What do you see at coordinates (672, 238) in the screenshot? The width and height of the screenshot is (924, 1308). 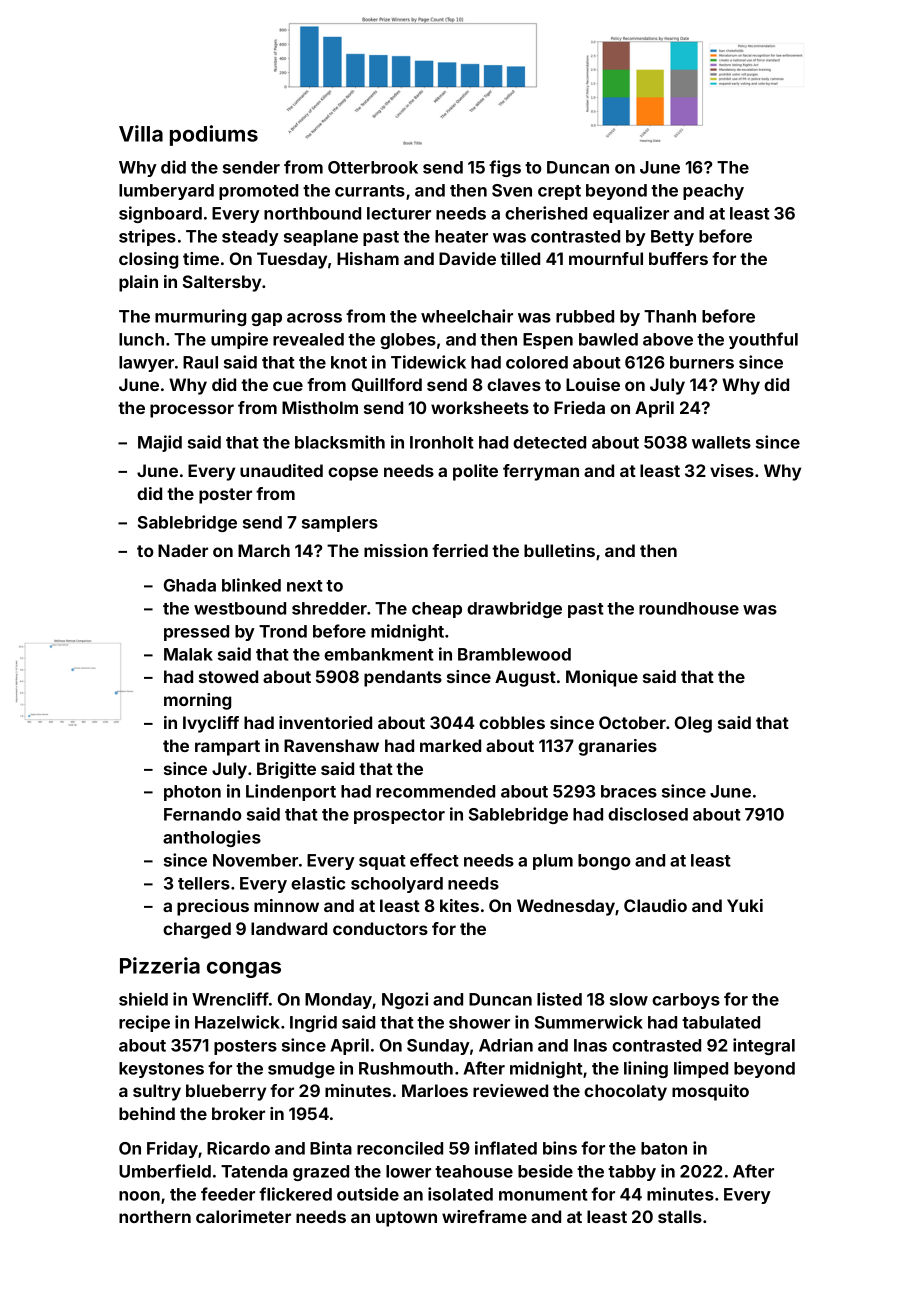 I see `Betty` at bounding box center [672, 238].
